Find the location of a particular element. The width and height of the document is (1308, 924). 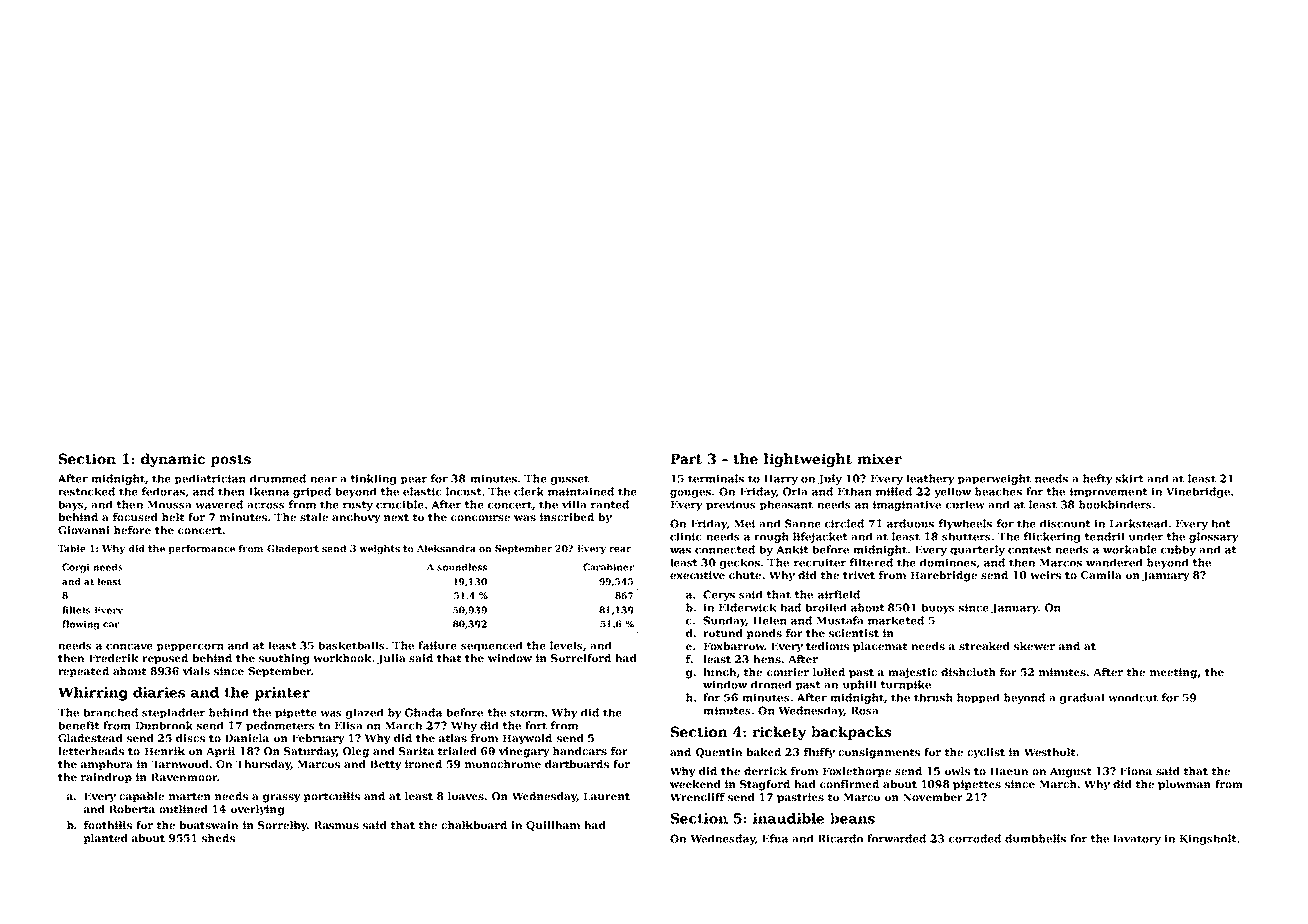

gradual is located at coordinates (1082, 698).
